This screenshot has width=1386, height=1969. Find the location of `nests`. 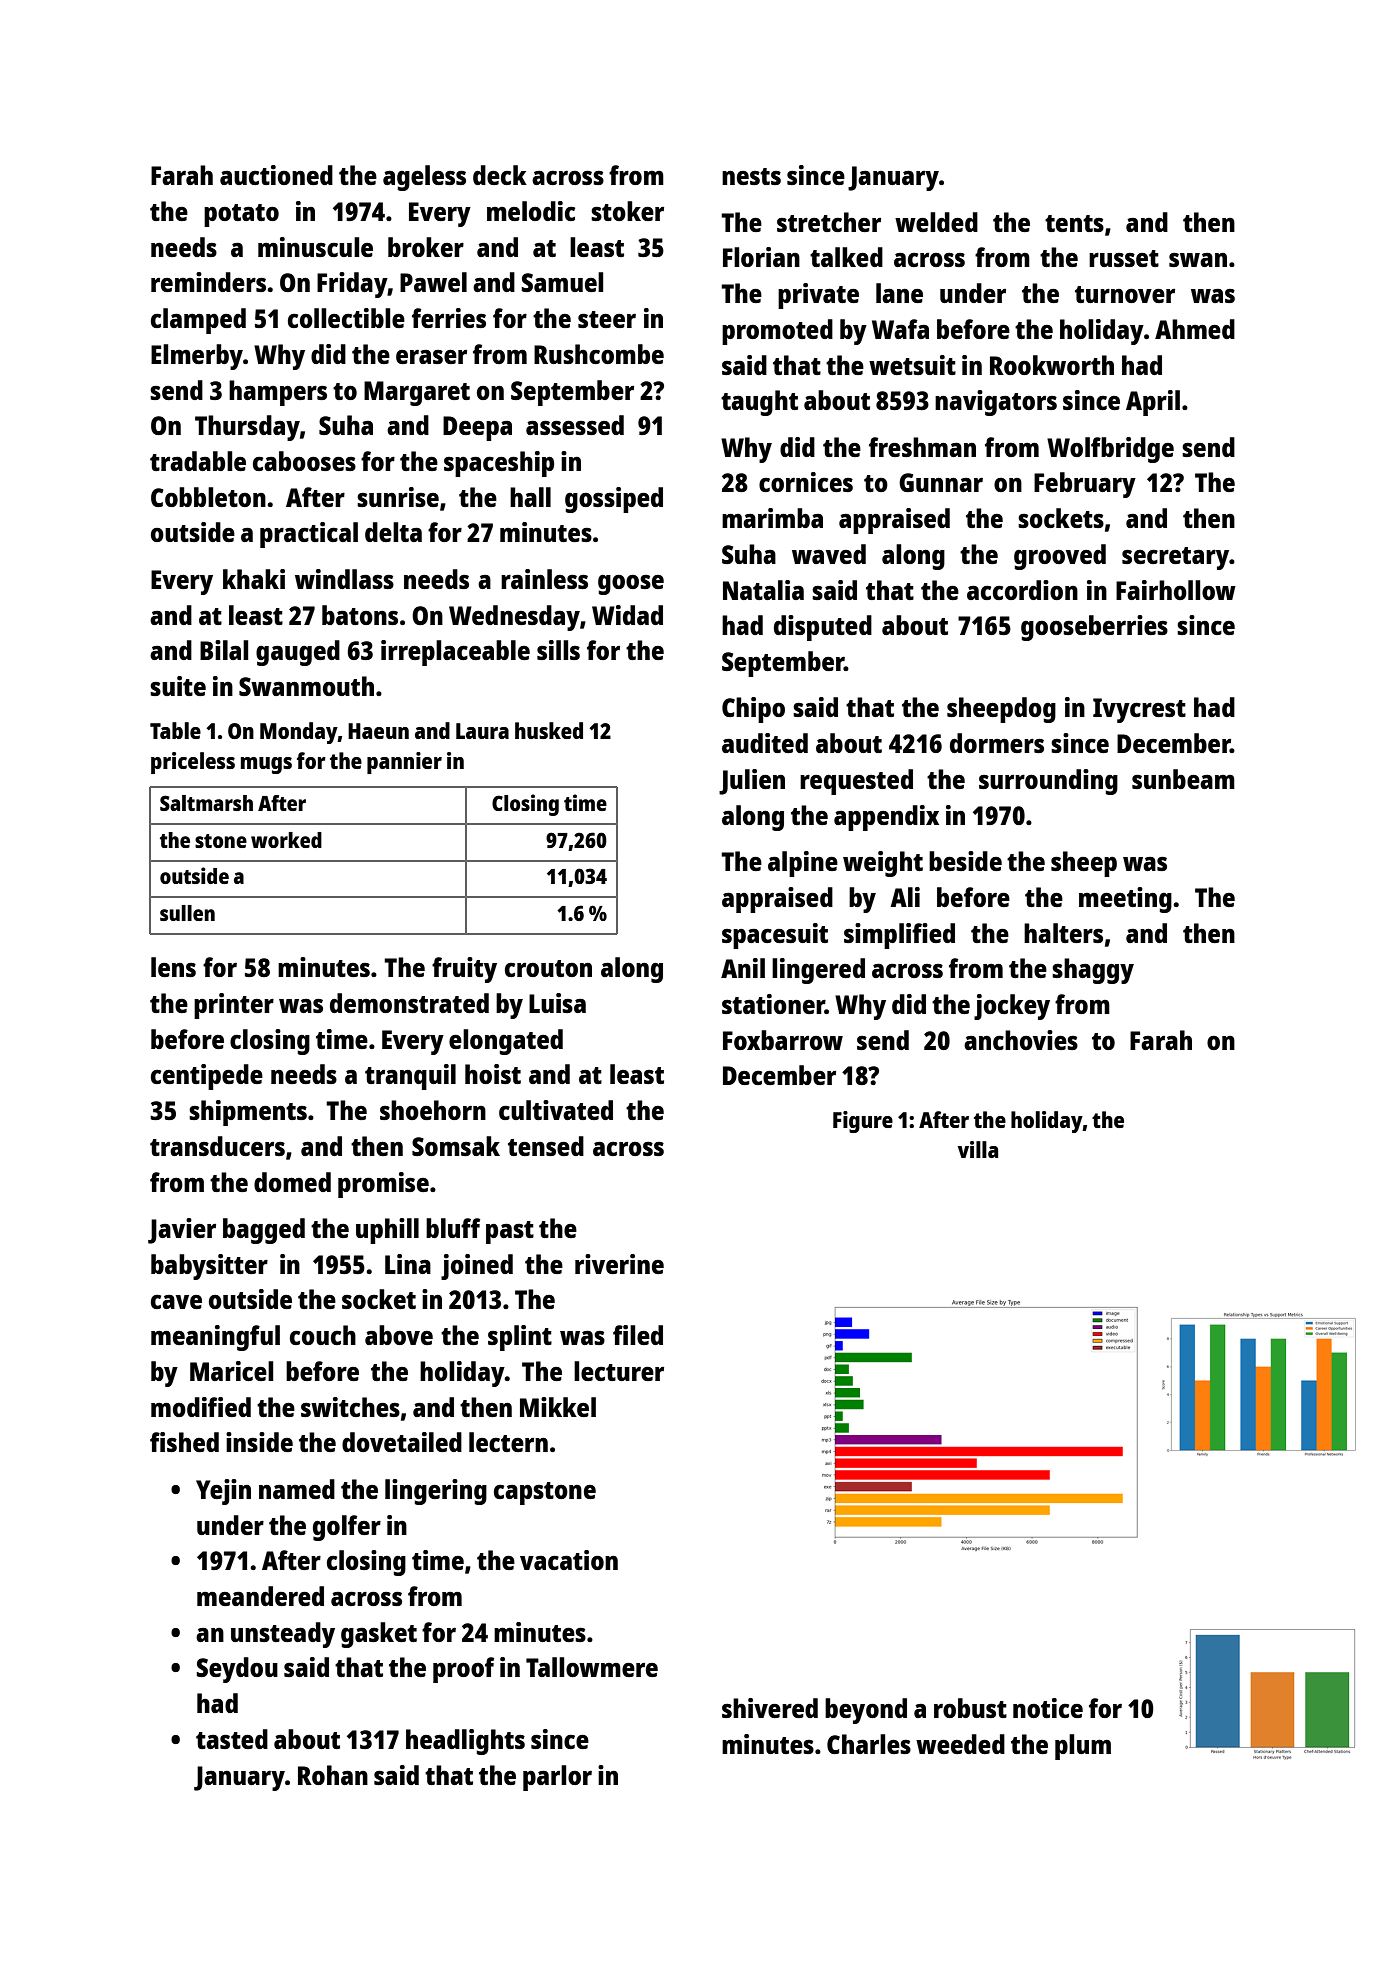

nests is located at coordinates (751, 176).
